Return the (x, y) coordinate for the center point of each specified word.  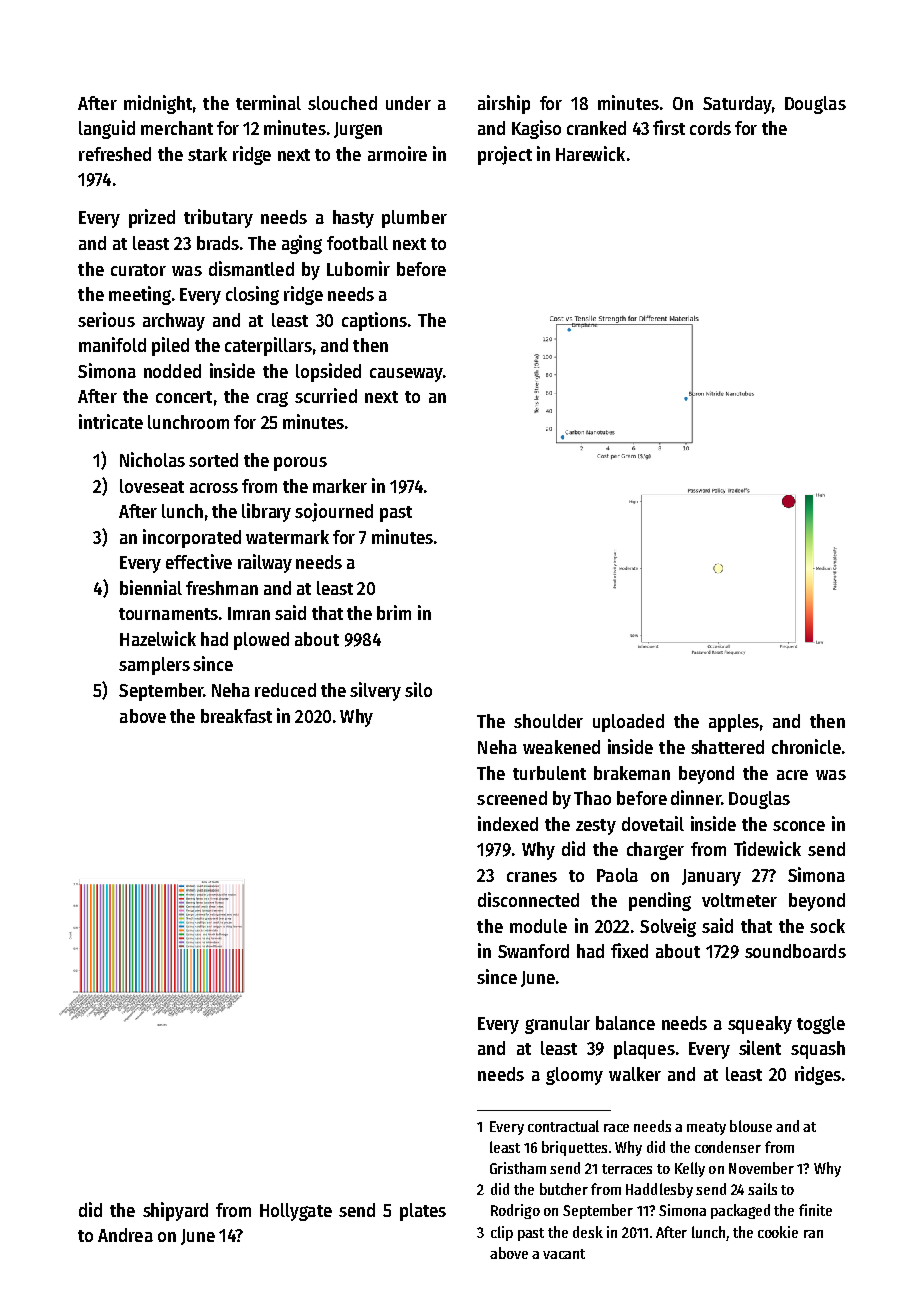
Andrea (125, 1235)
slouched (342, 103)
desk (588, 1232)
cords (710, 128)
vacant (564, 1254)
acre (792, 775)
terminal (268, 102)
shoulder (548, 721)
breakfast (236, 716)
